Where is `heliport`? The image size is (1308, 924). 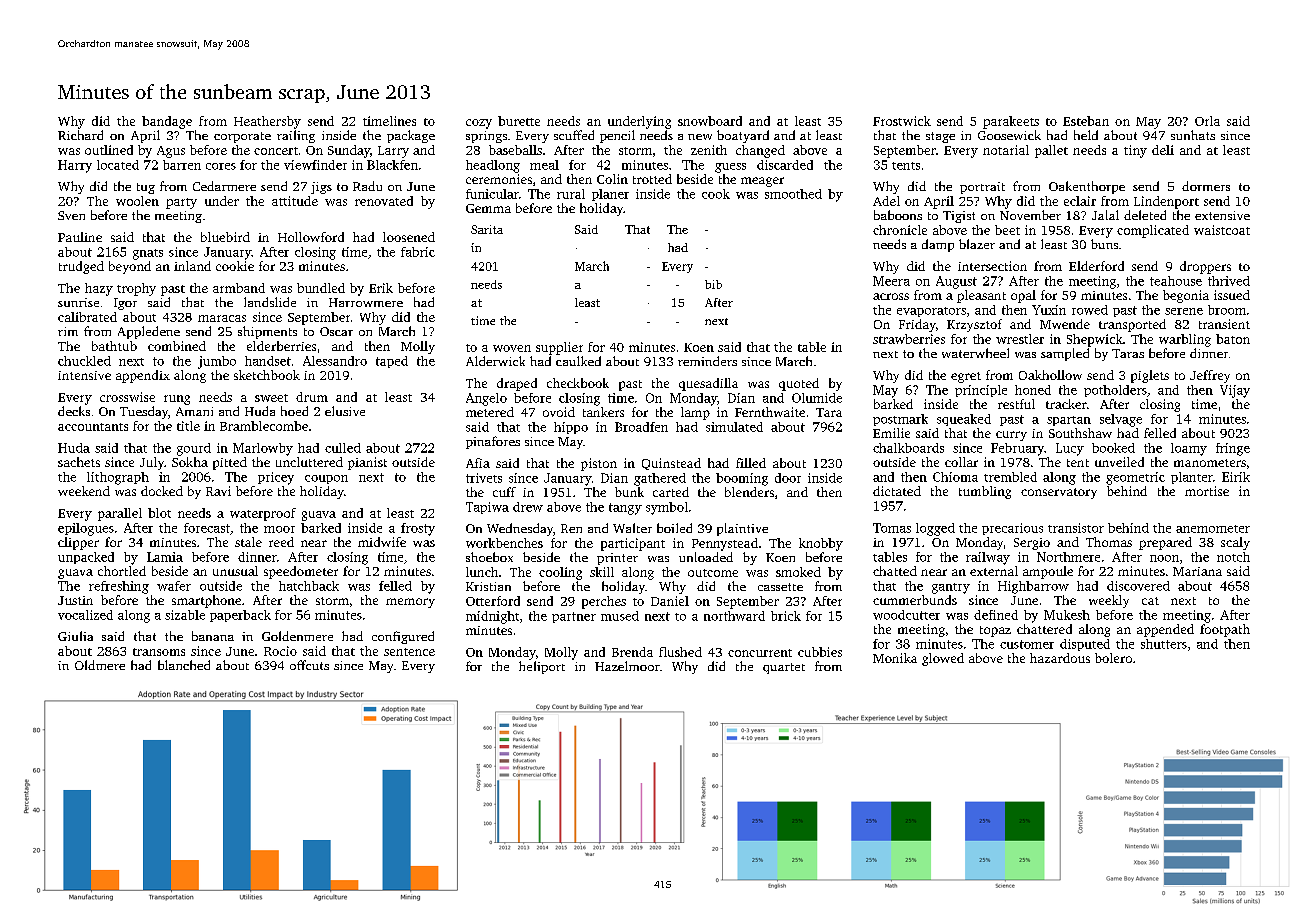 heliport is located at coordinates (542, 667).
